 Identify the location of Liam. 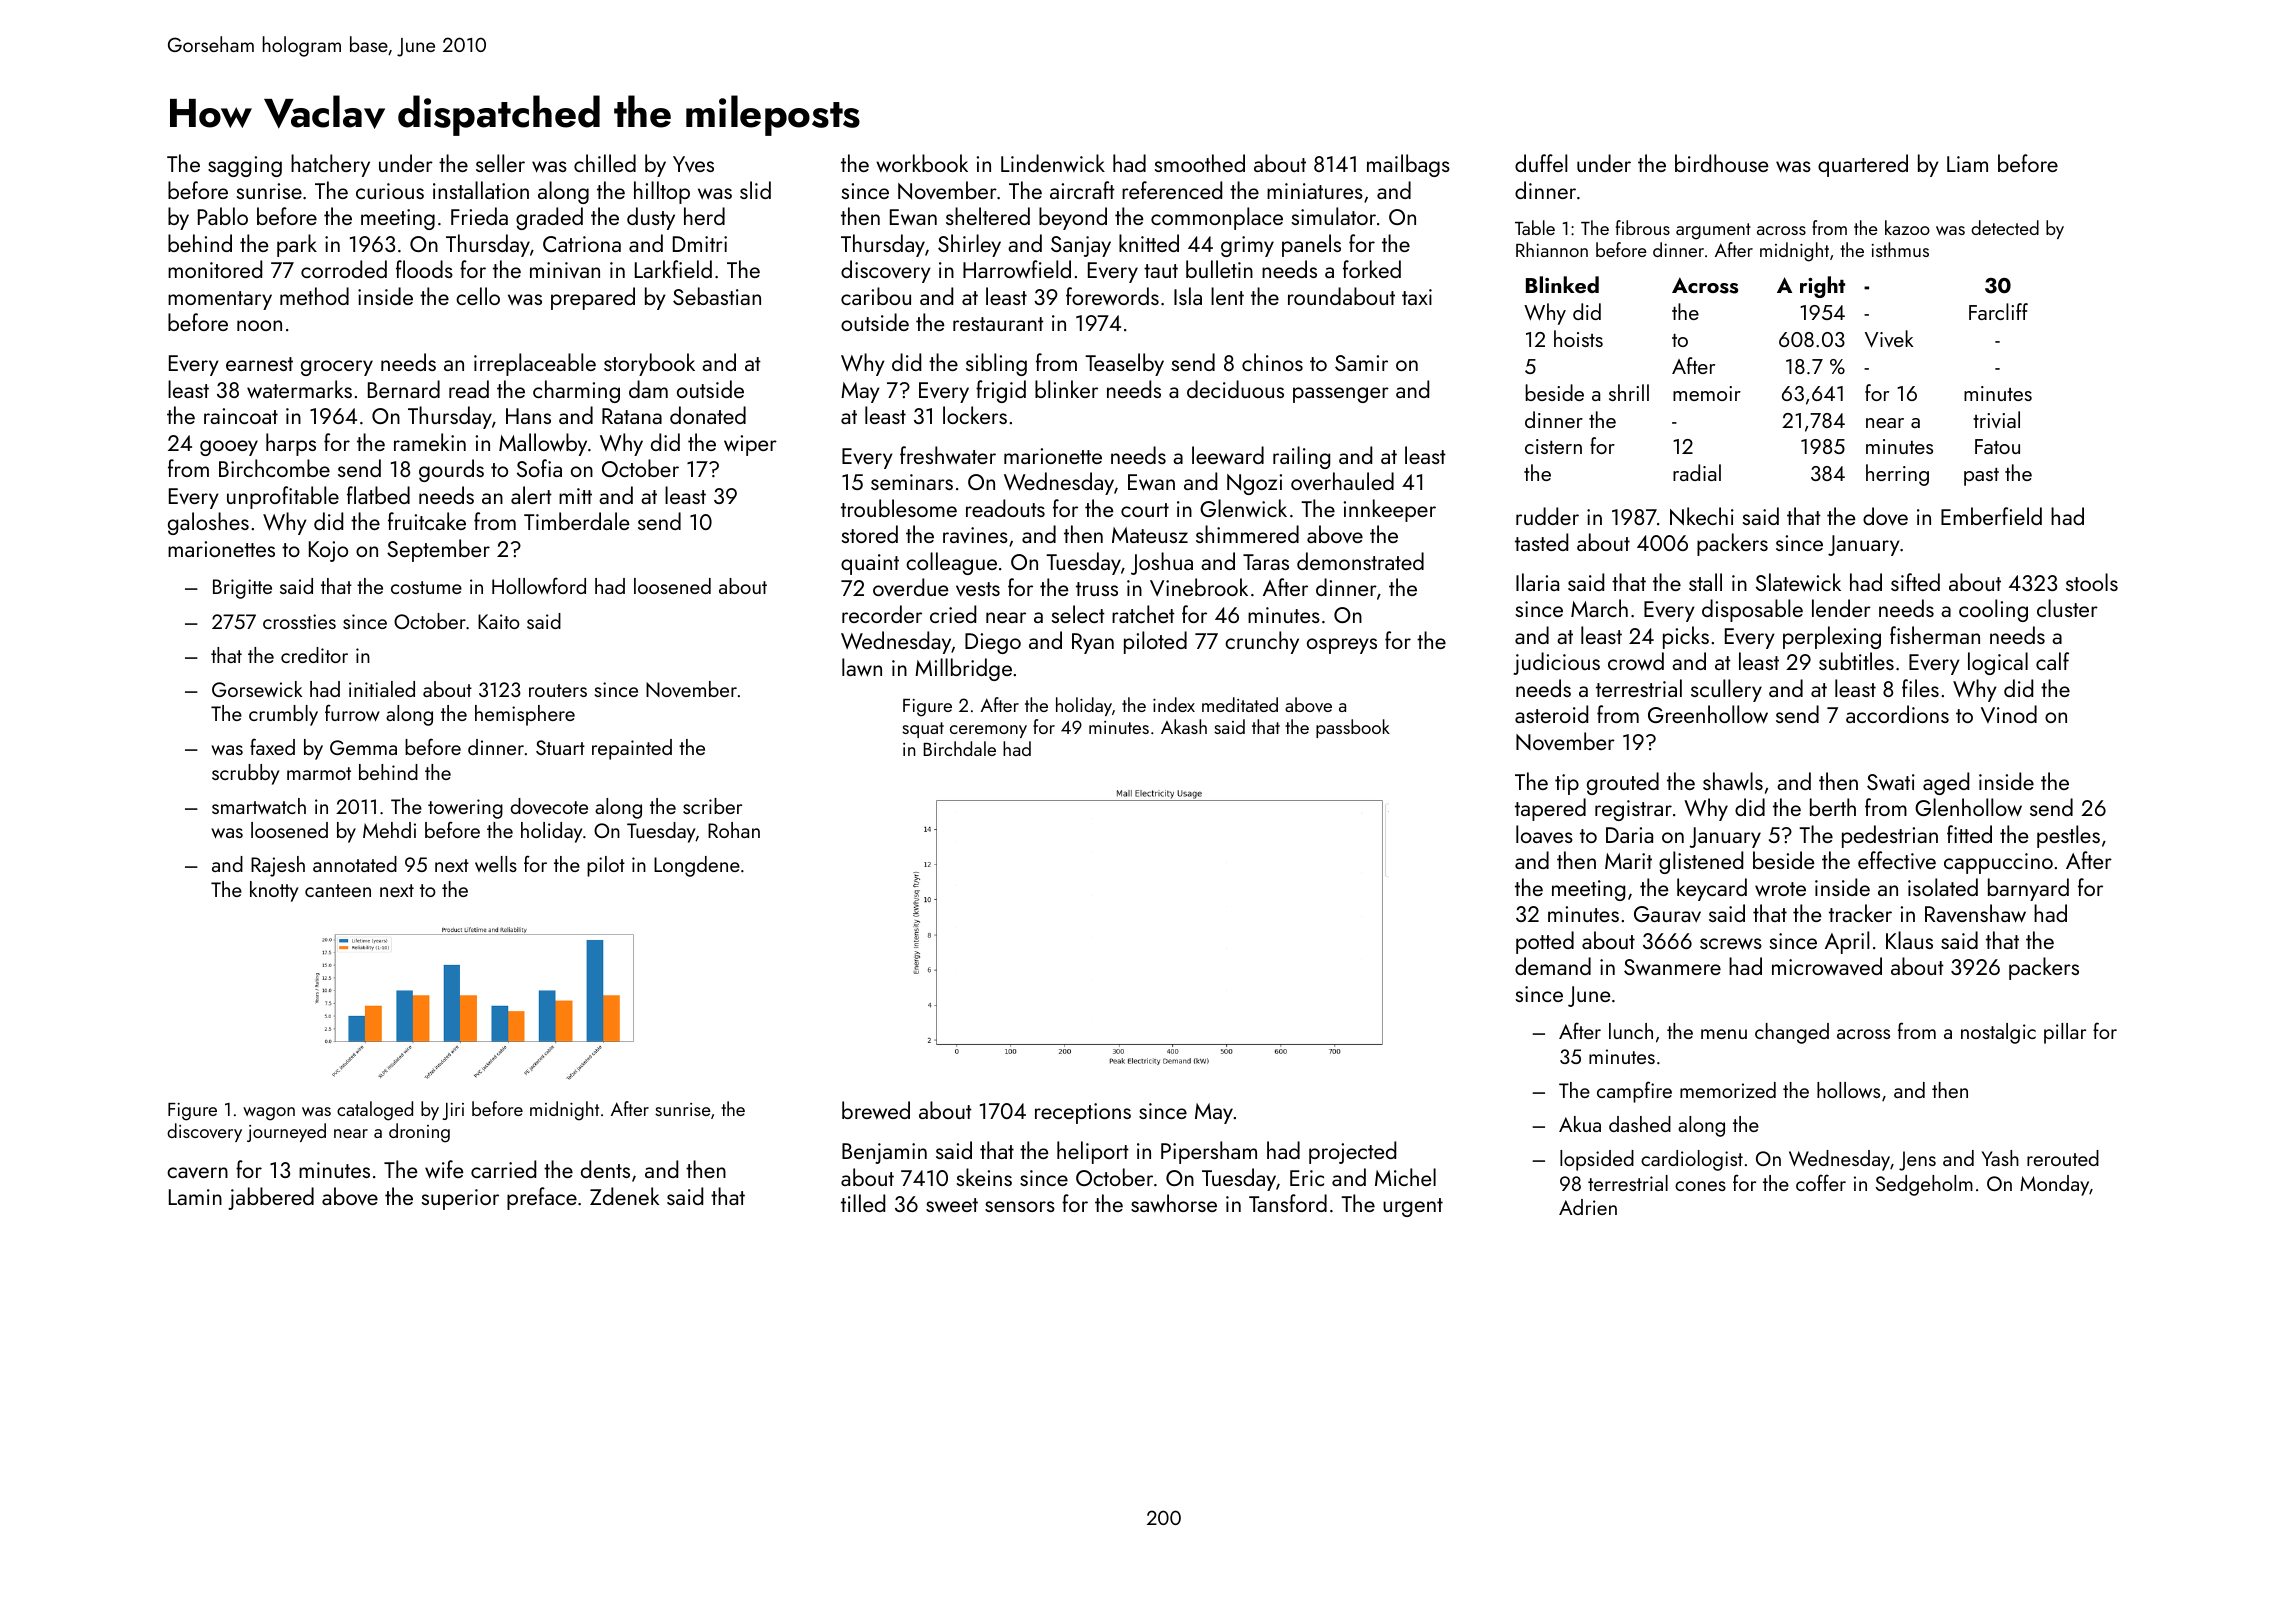
(1967, 164).
